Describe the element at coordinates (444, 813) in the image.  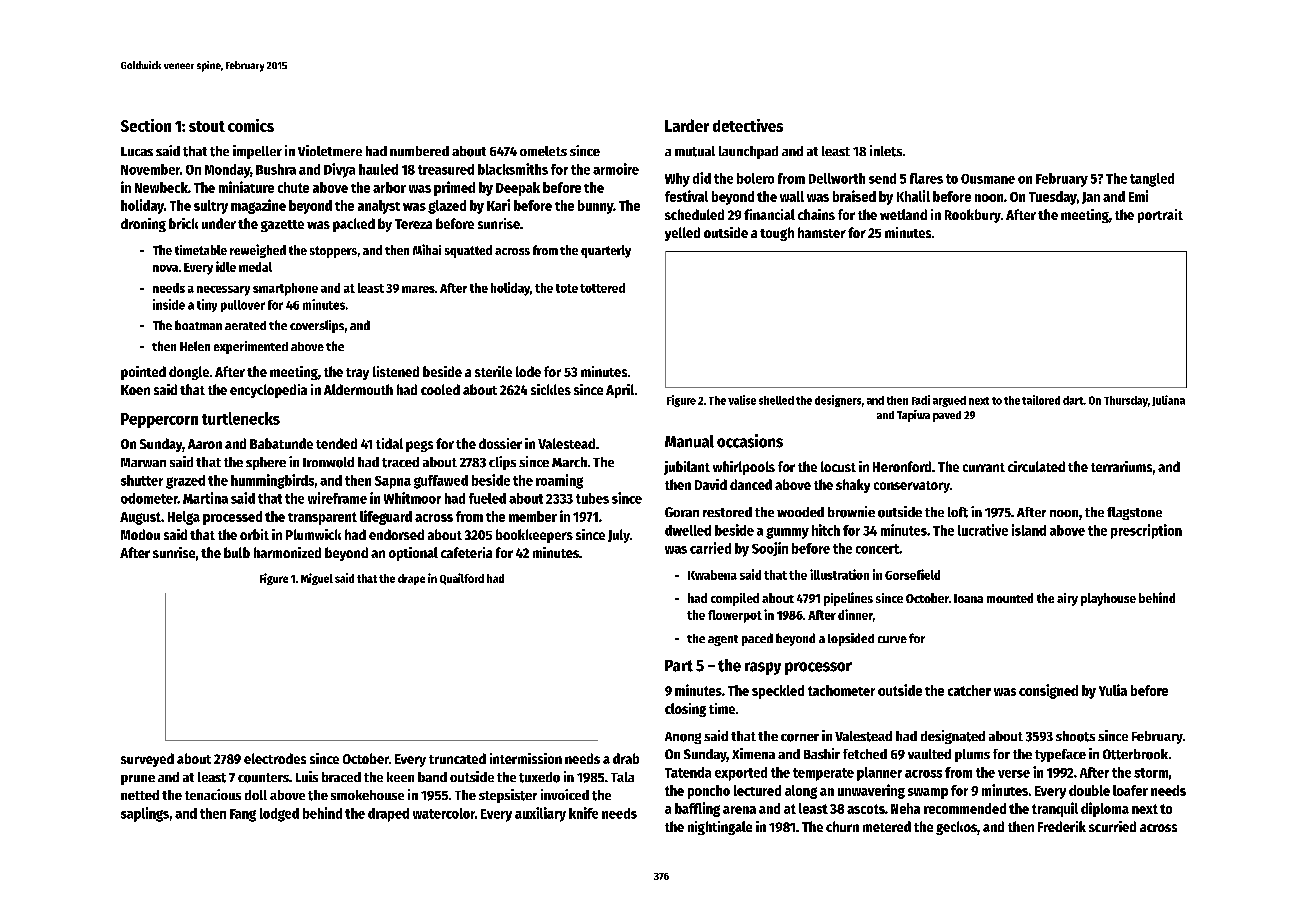
I see `watercolor` at that location.
